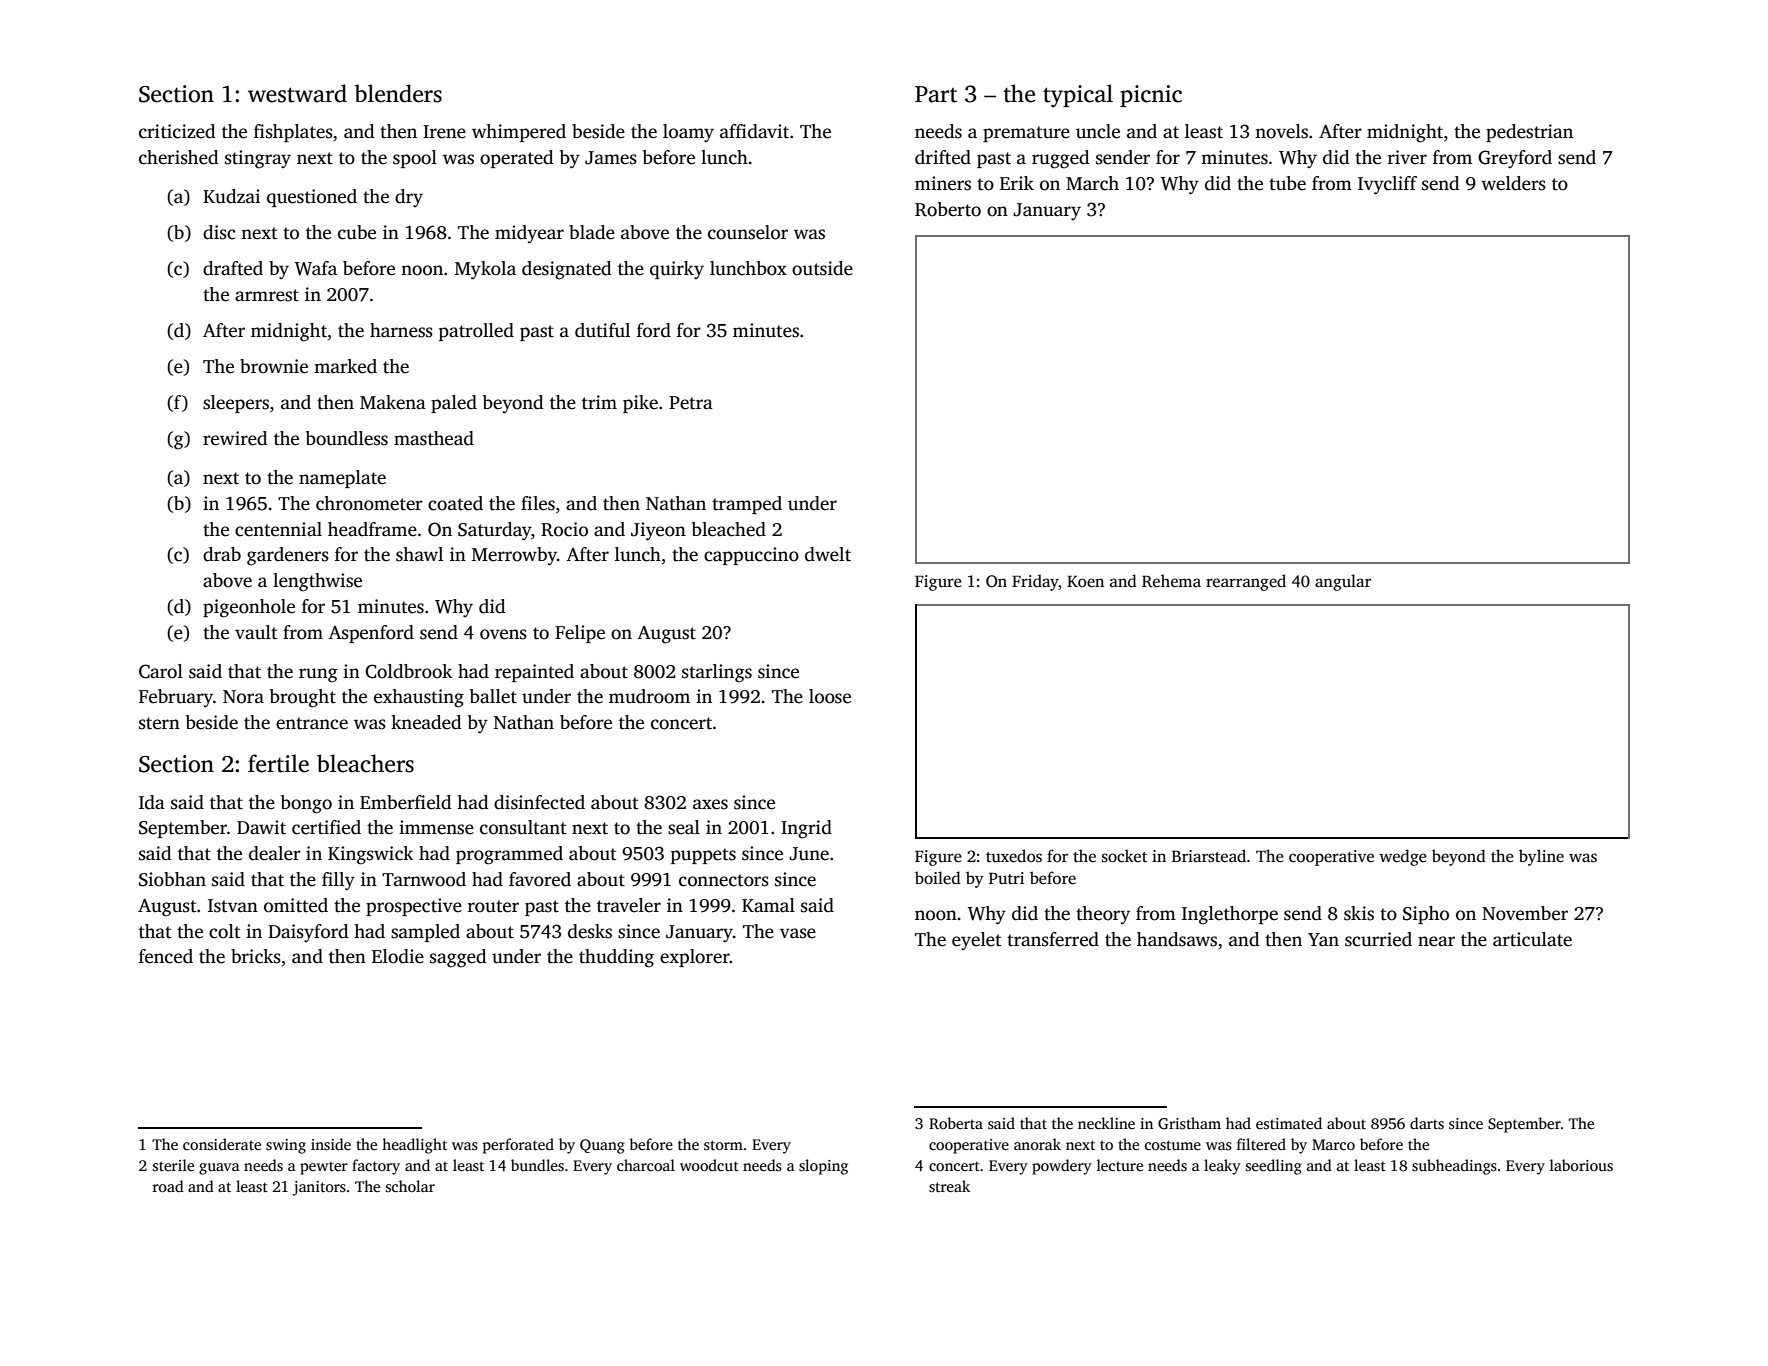 This image has height=1366, width=1768. Describe the element at coordinates (409, 198) in the image. I see `dry` at that location.
